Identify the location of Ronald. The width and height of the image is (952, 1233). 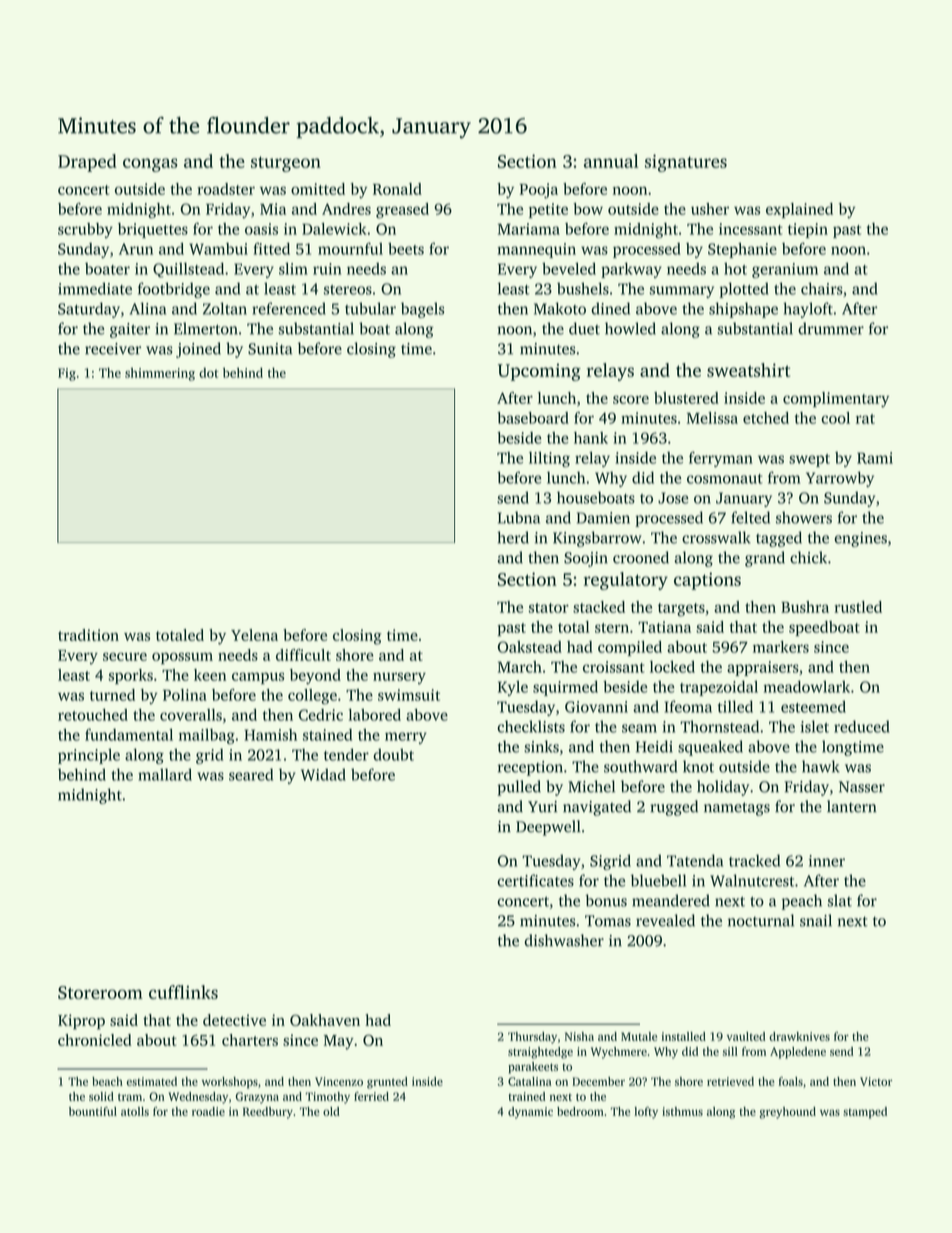
(397, 189).
